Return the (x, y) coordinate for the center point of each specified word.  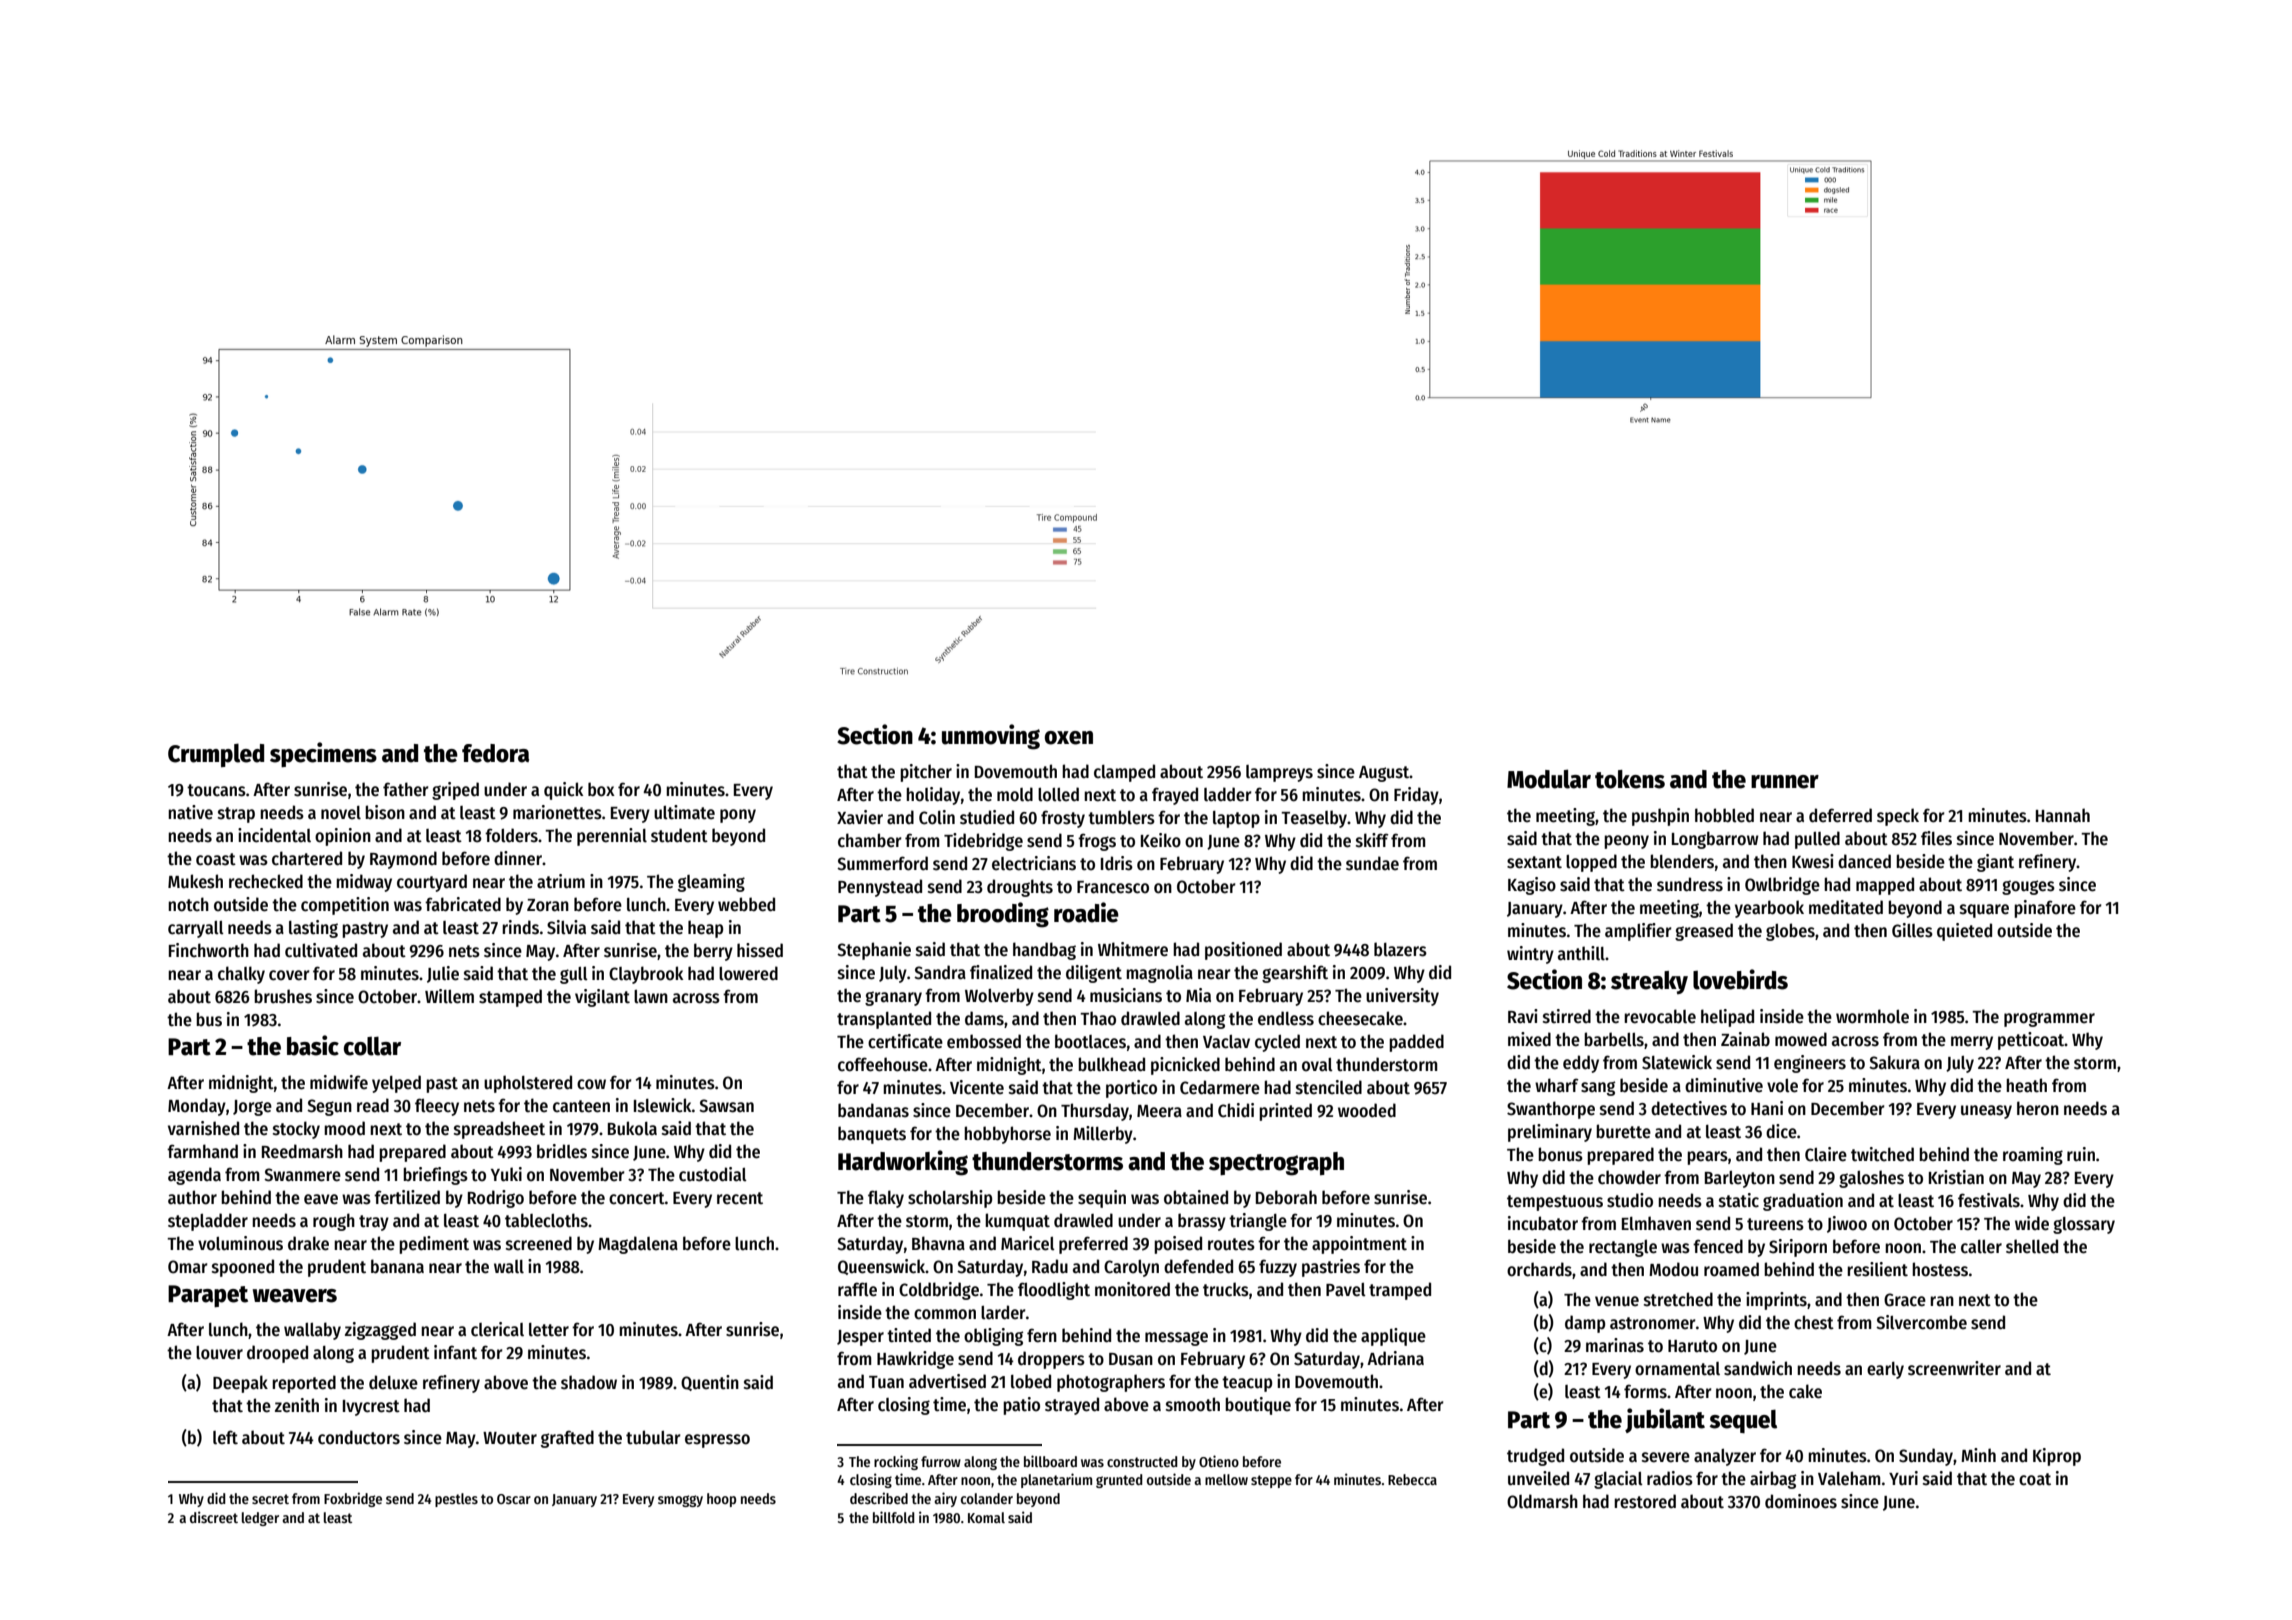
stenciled (1329, 1087)
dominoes (1801, 1501)
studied (987, 817)
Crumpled (216, 755)
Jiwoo (1847, 1224)
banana (397, 1266)
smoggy (680, 1501)
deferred (1840, 815)
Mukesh (195, 881)
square (1984, 911)
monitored (1132, 1289)
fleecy (437, 1107)
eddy (1581, 1064)
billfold (894, 1517)
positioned (1243, 951)
